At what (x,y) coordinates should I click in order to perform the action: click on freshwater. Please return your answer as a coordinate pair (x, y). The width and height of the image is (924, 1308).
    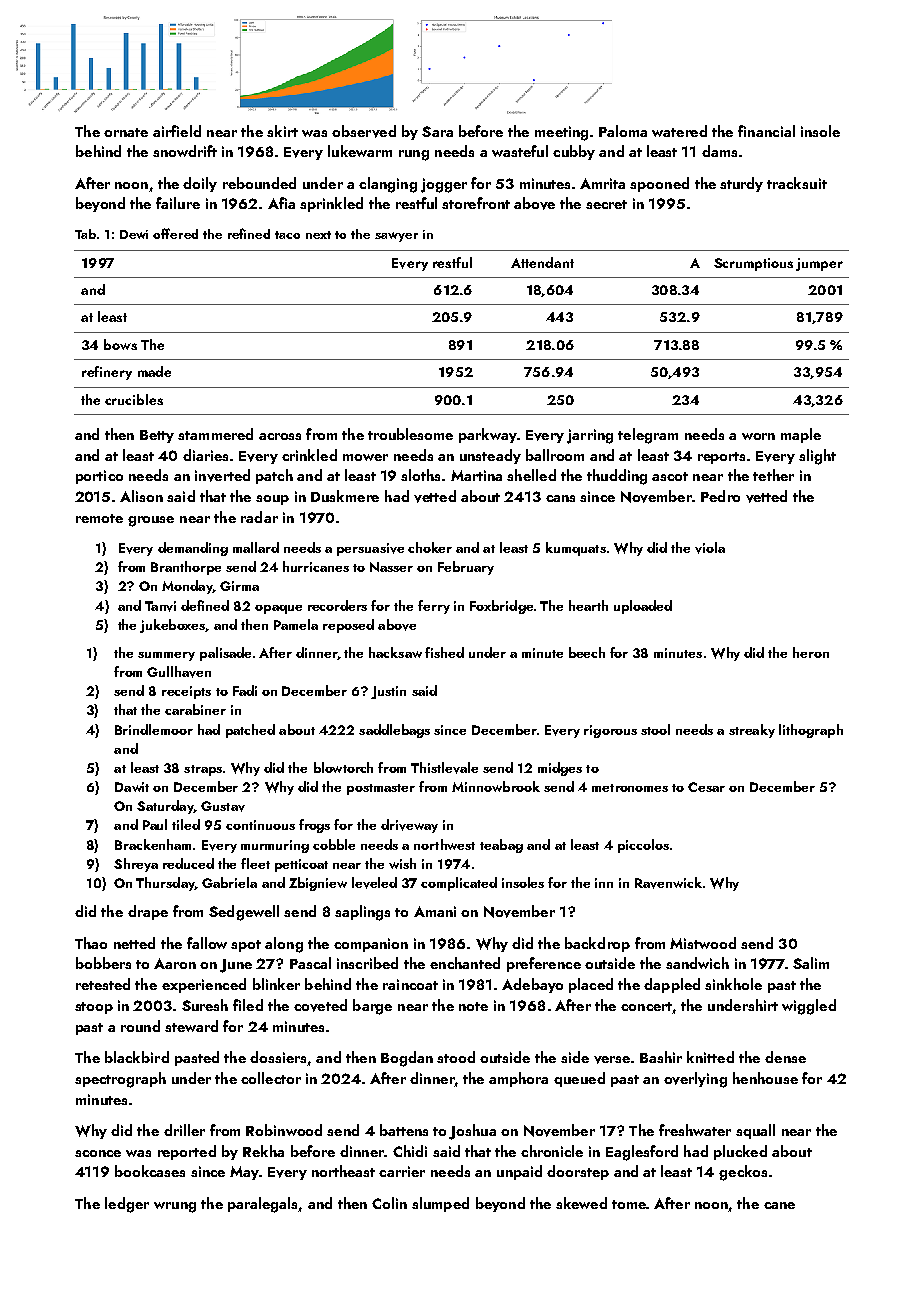
    Looking at the image, I should click on (695, 1130).
